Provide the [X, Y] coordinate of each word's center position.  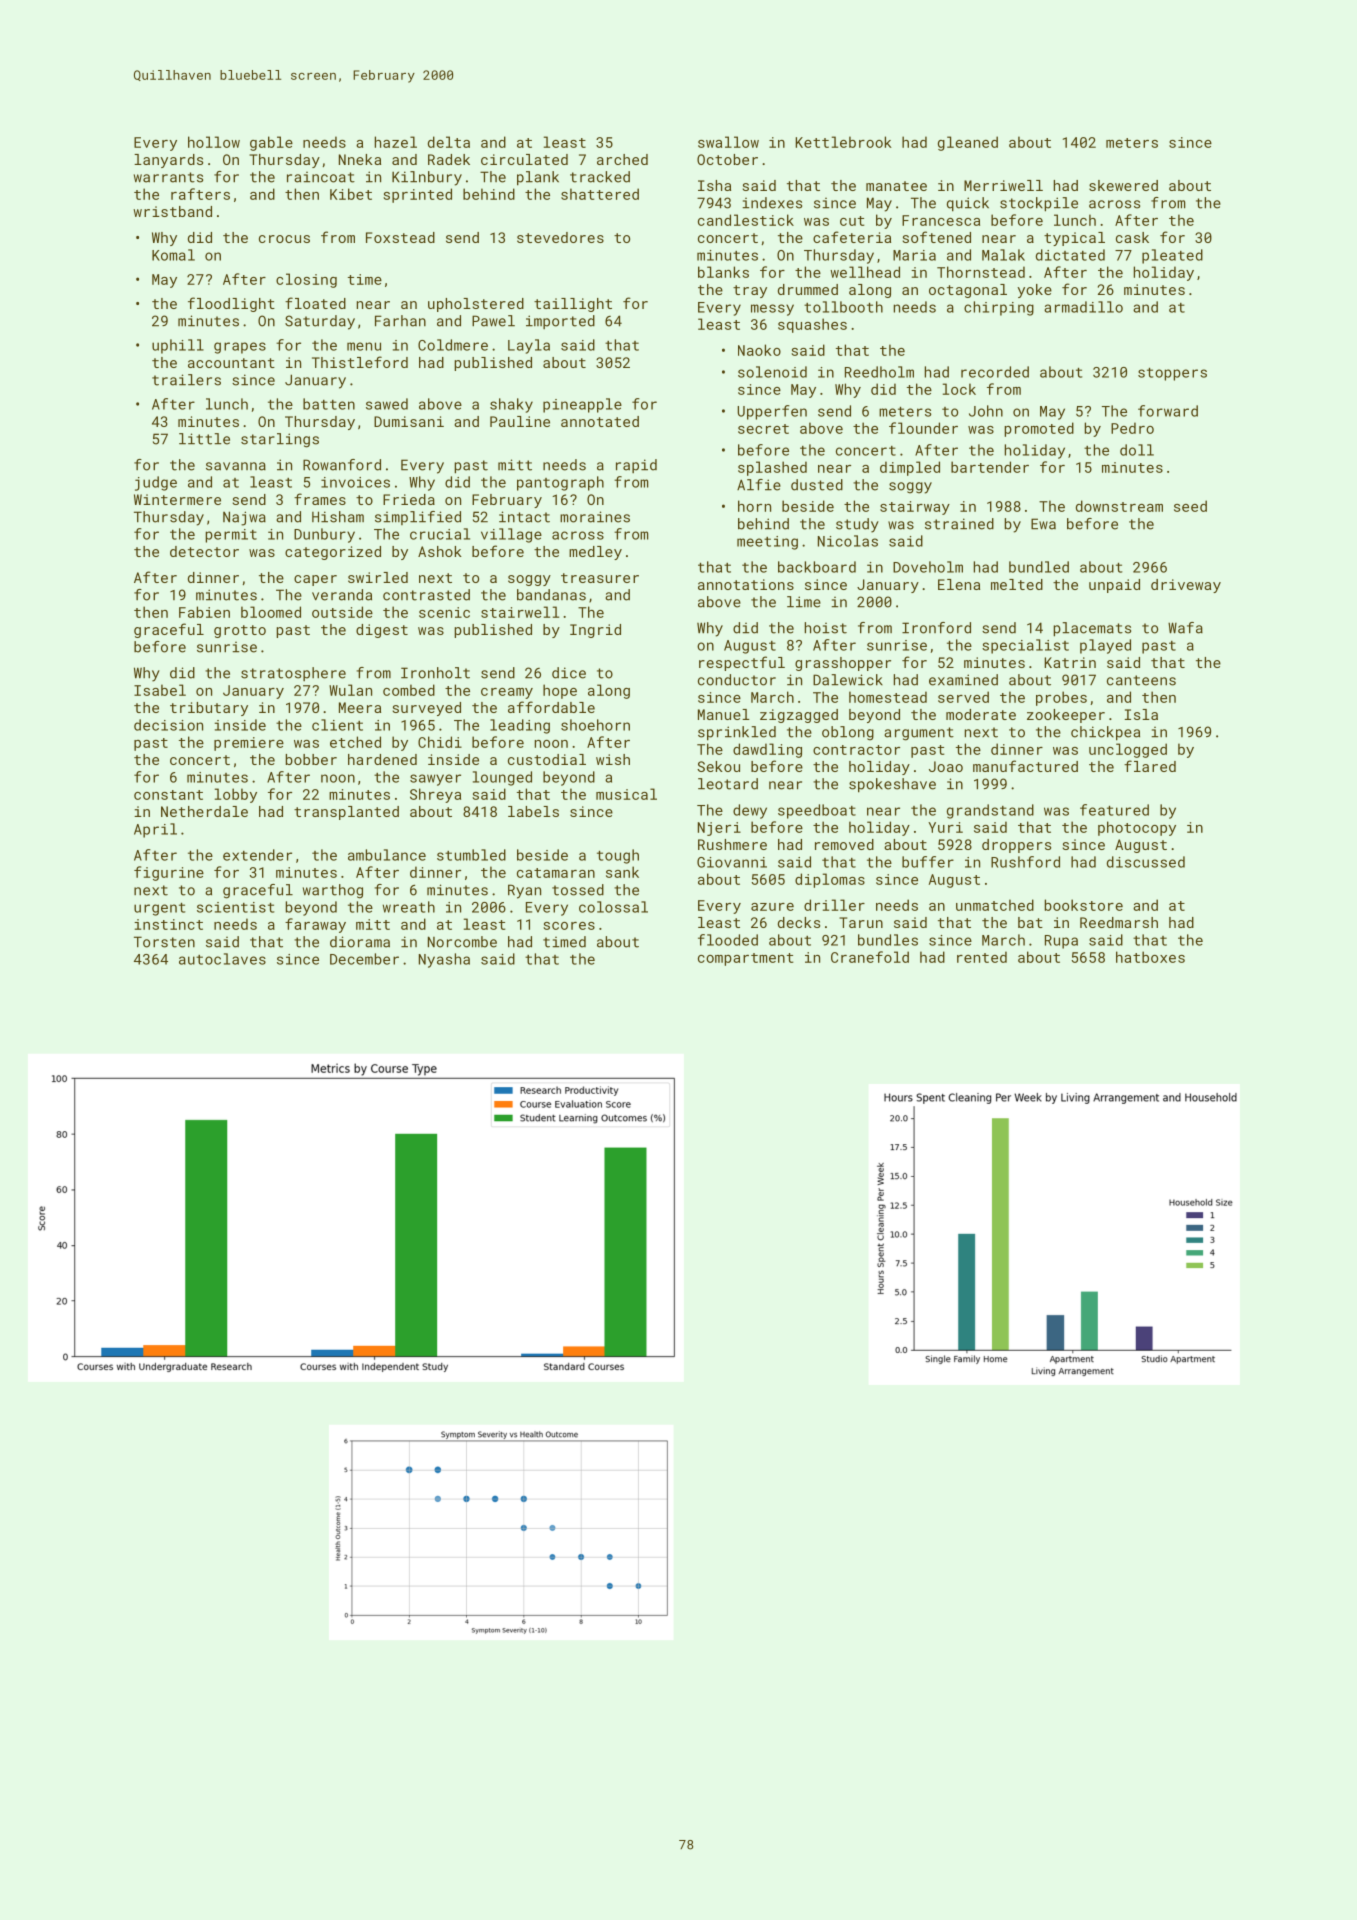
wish [613, 759]
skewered [1123, 185]
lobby [236, 795]
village [511, 535]
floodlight [231, 304]
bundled [1039, 567]
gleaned [968, 143]
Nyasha [444, 960]
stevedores [560, 237]
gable [271, 143]
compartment [745, 959]
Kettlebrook [844, 142]
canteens [1141, 680]
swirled [378, 577]
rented [982, 957]
